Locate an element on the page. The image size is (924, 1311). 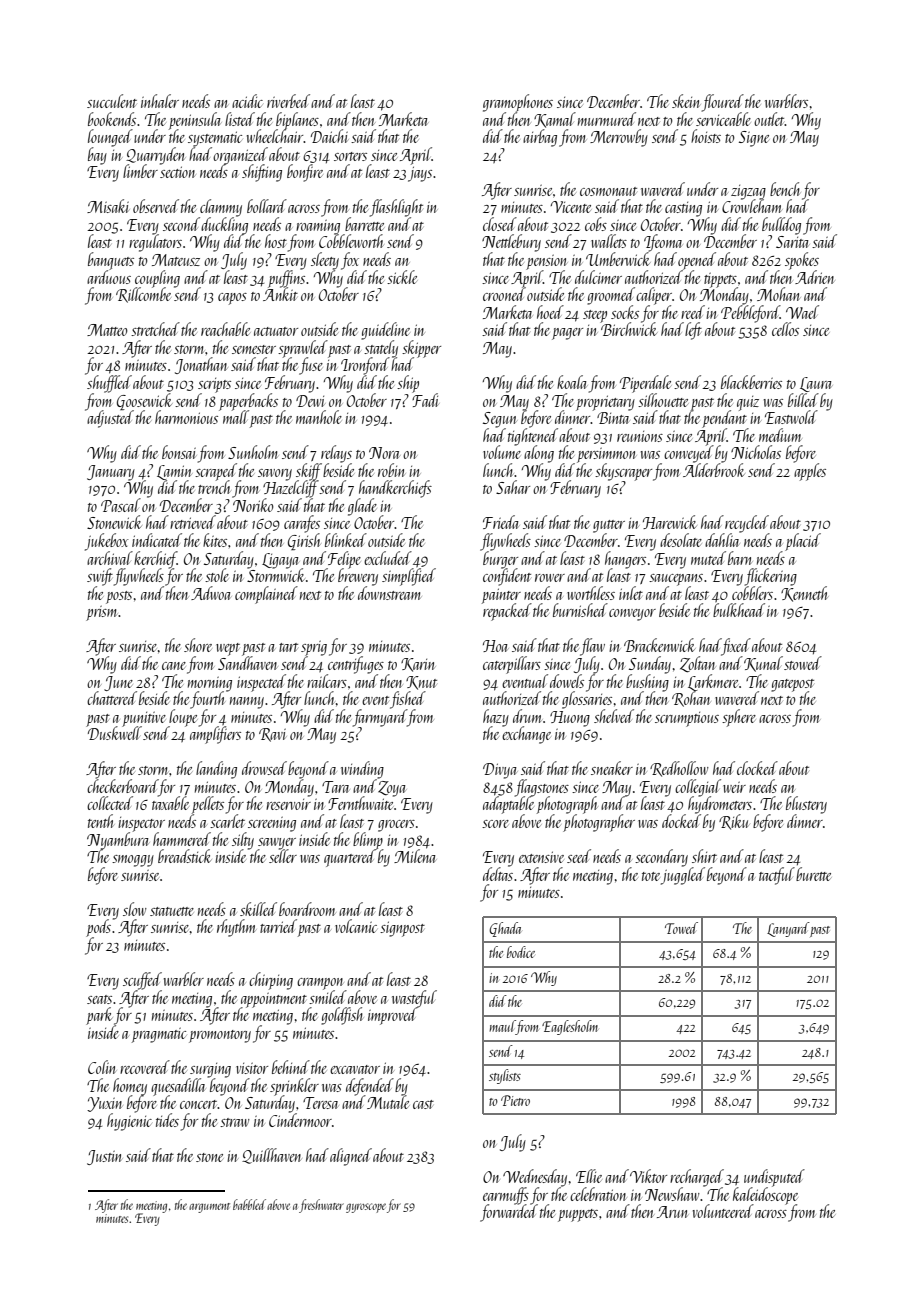
babbled is located at coordinates (249, 1204).
